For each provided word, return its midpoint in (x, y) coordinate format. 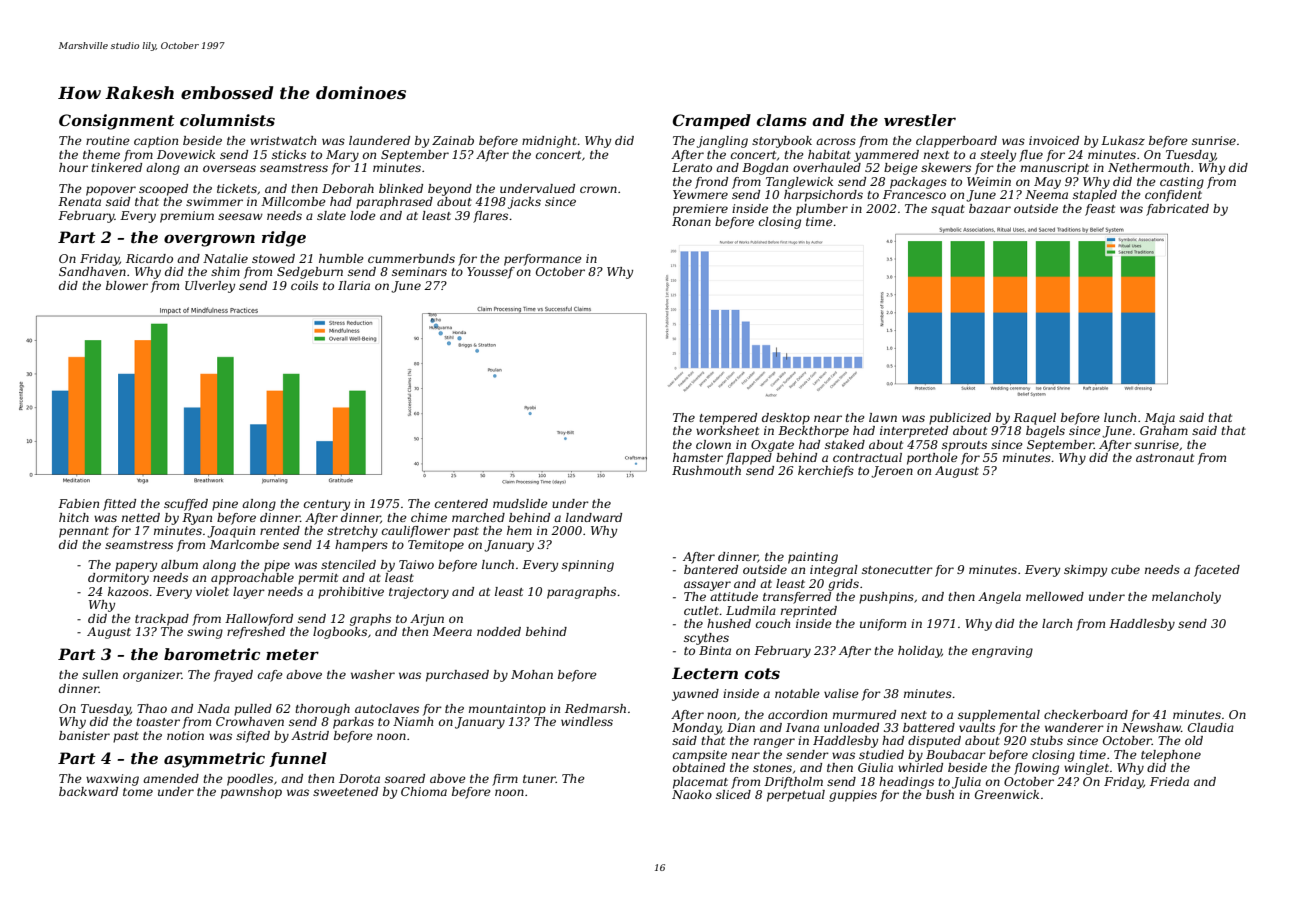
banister (84, 735)
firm (505, 780)
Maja (1160, 419)
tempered (728, 419)
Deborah (348, 188)
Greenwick (1007, 794)
